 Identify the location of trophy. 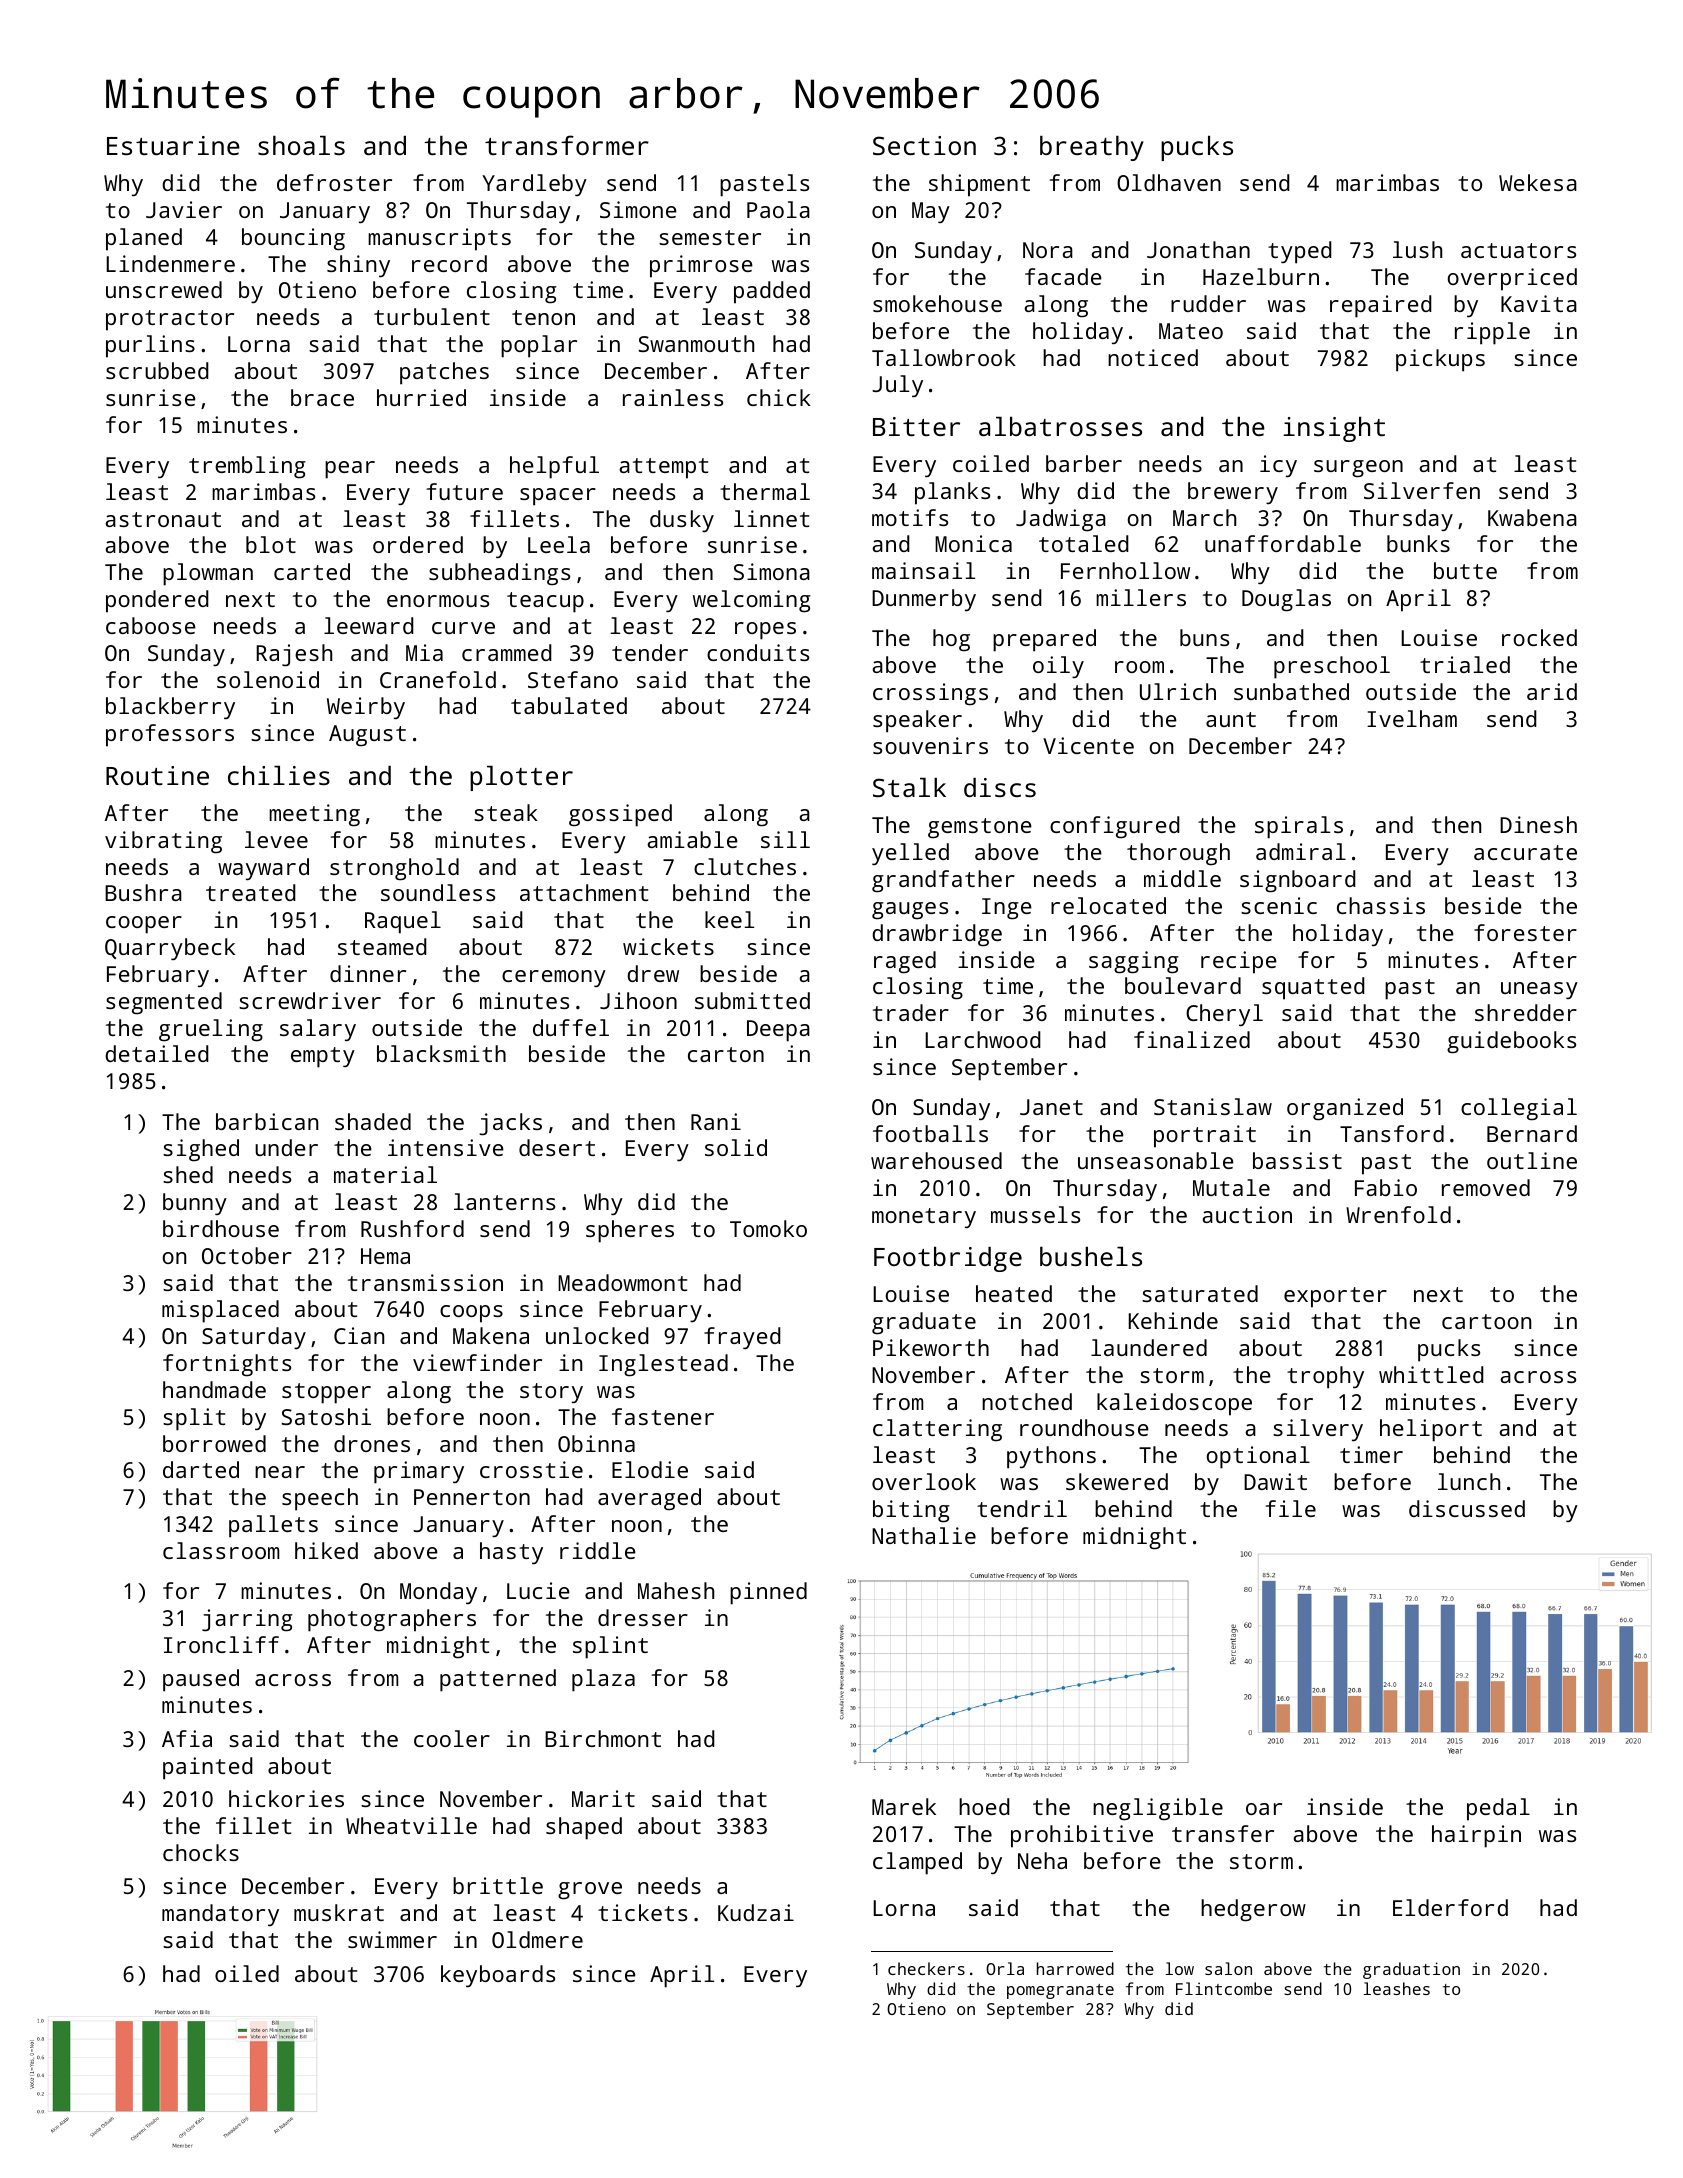
(1325, 1377).
